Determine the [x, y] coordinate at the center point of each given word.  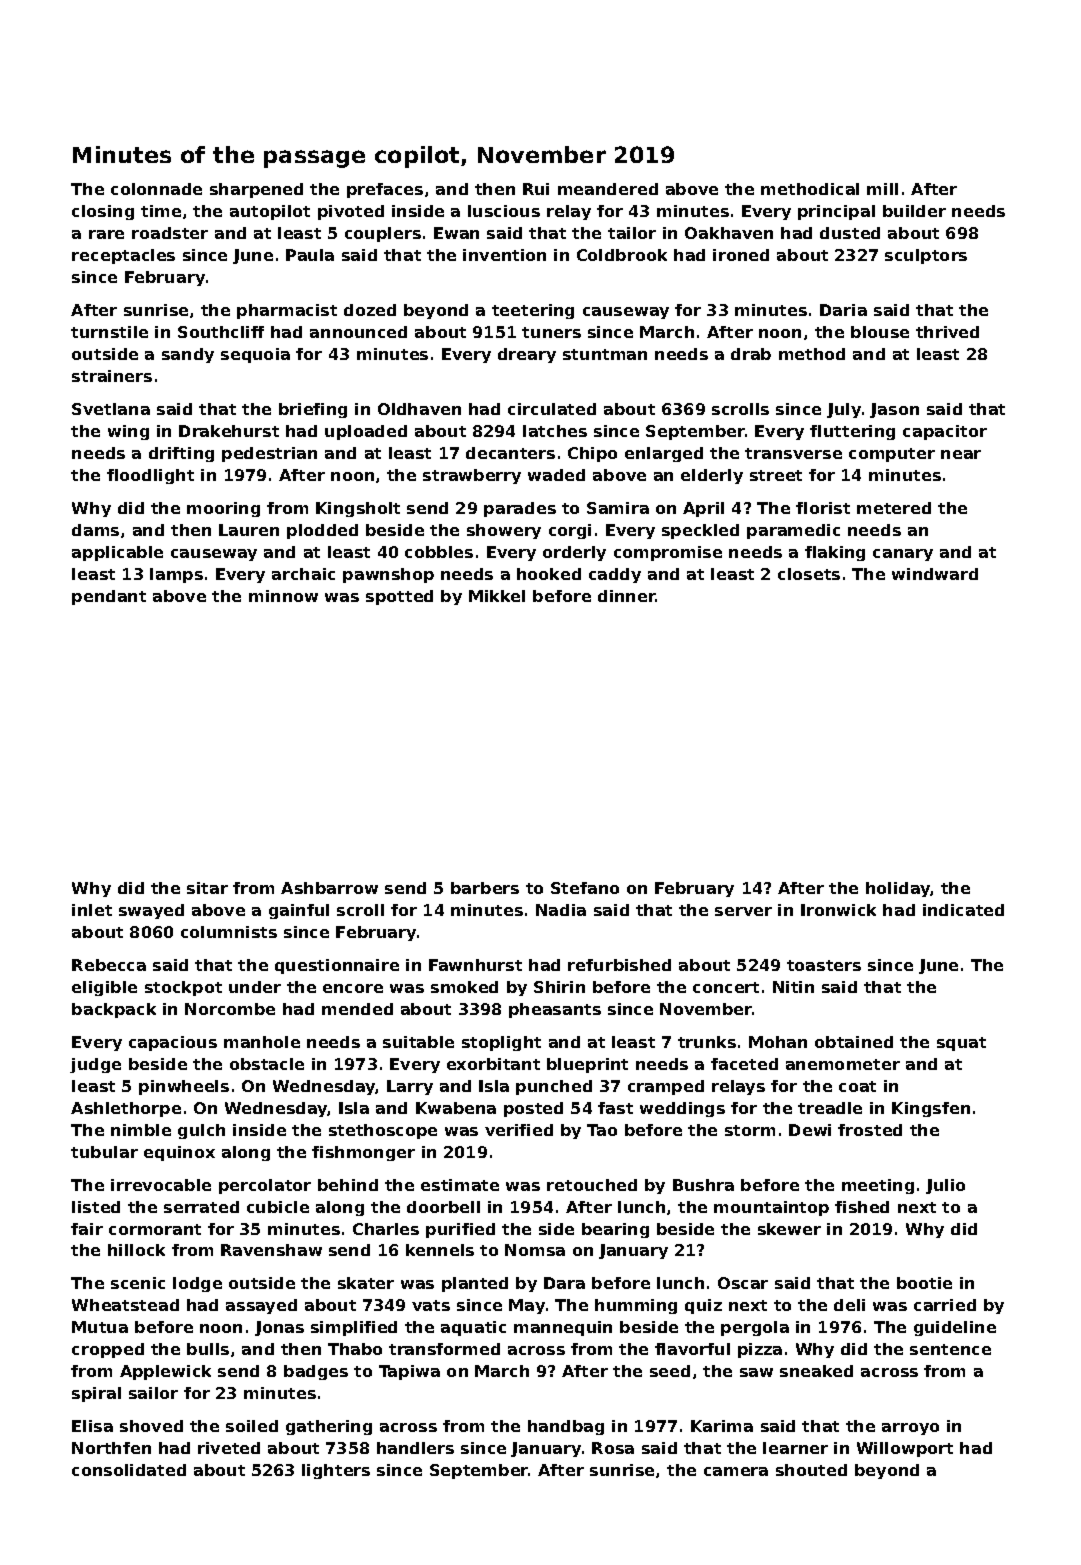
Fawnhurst [475, 965]
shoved [151, 1426]
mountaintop [771, 1208]
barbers [485, 888]
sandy [188, 355]
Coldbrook [622, 255]
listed [96, 1207]
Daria [843, 310]
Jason [894, 410]
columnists [229, 932]
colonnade [156, 189]
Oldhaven [419, 409]
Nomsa [535, 1250]
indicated [963, 910]
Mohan [778, 1042]
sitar [207, 888]
